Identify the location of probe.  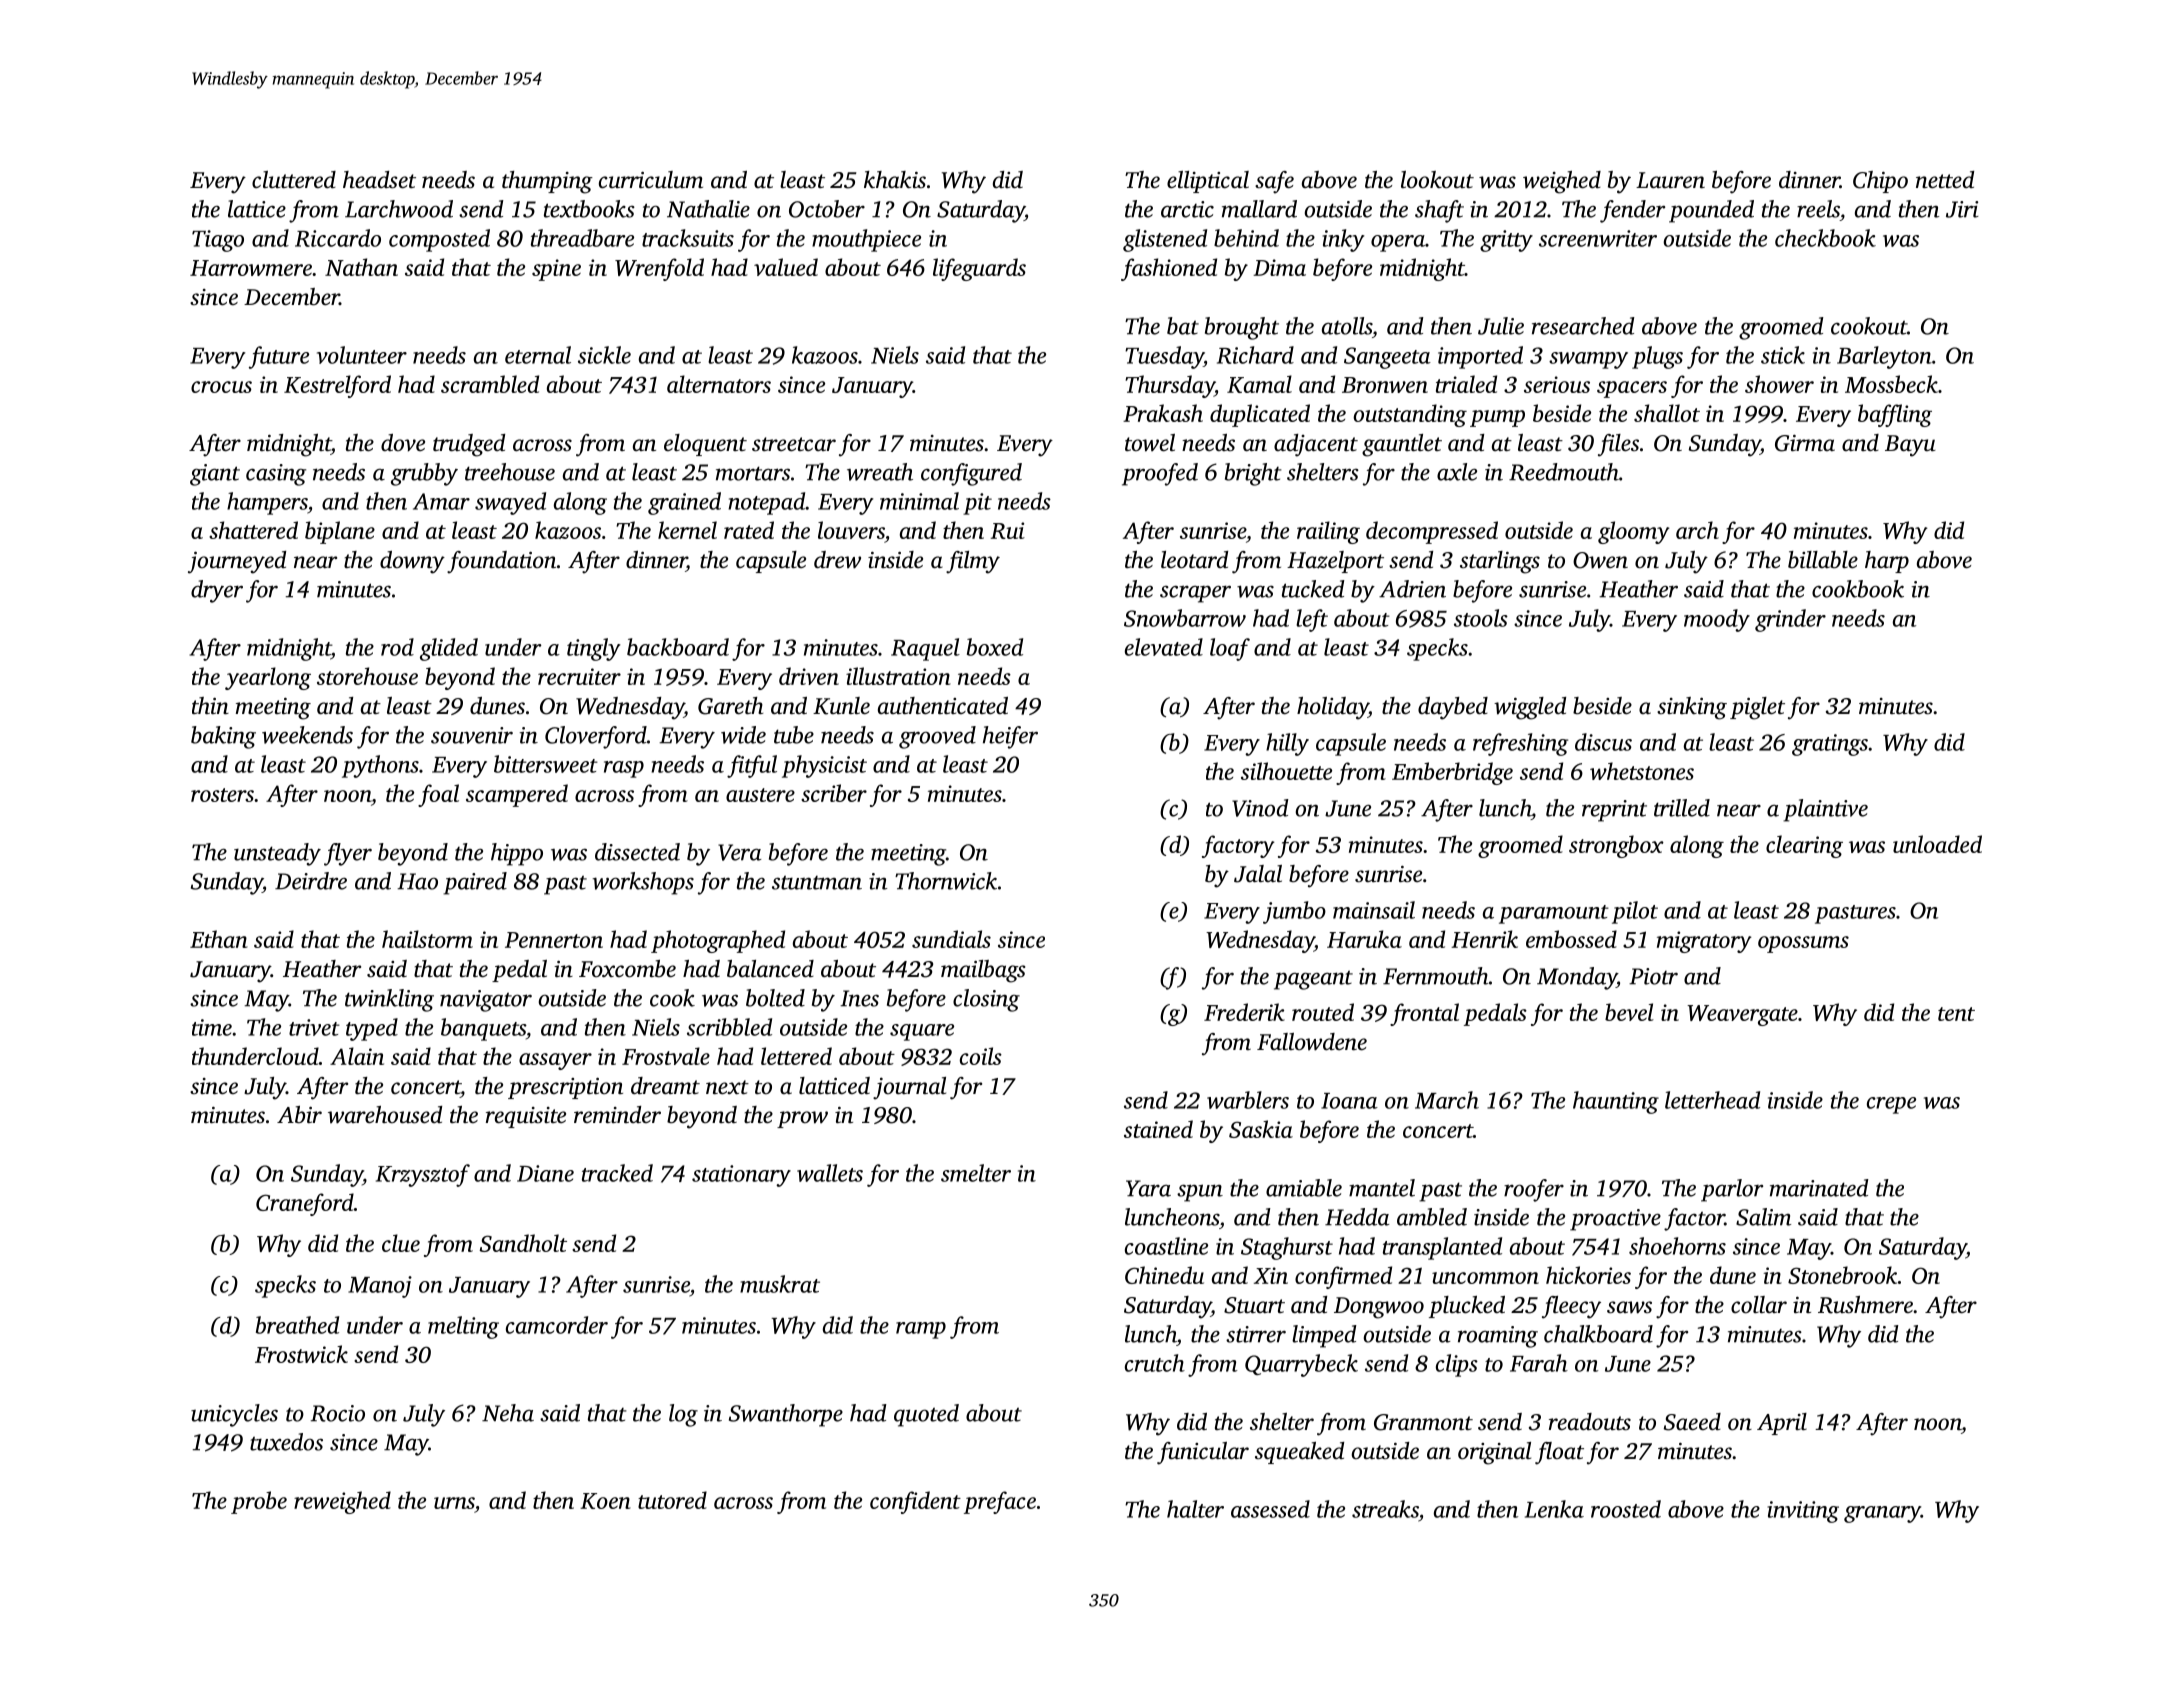
(259, 1502).
